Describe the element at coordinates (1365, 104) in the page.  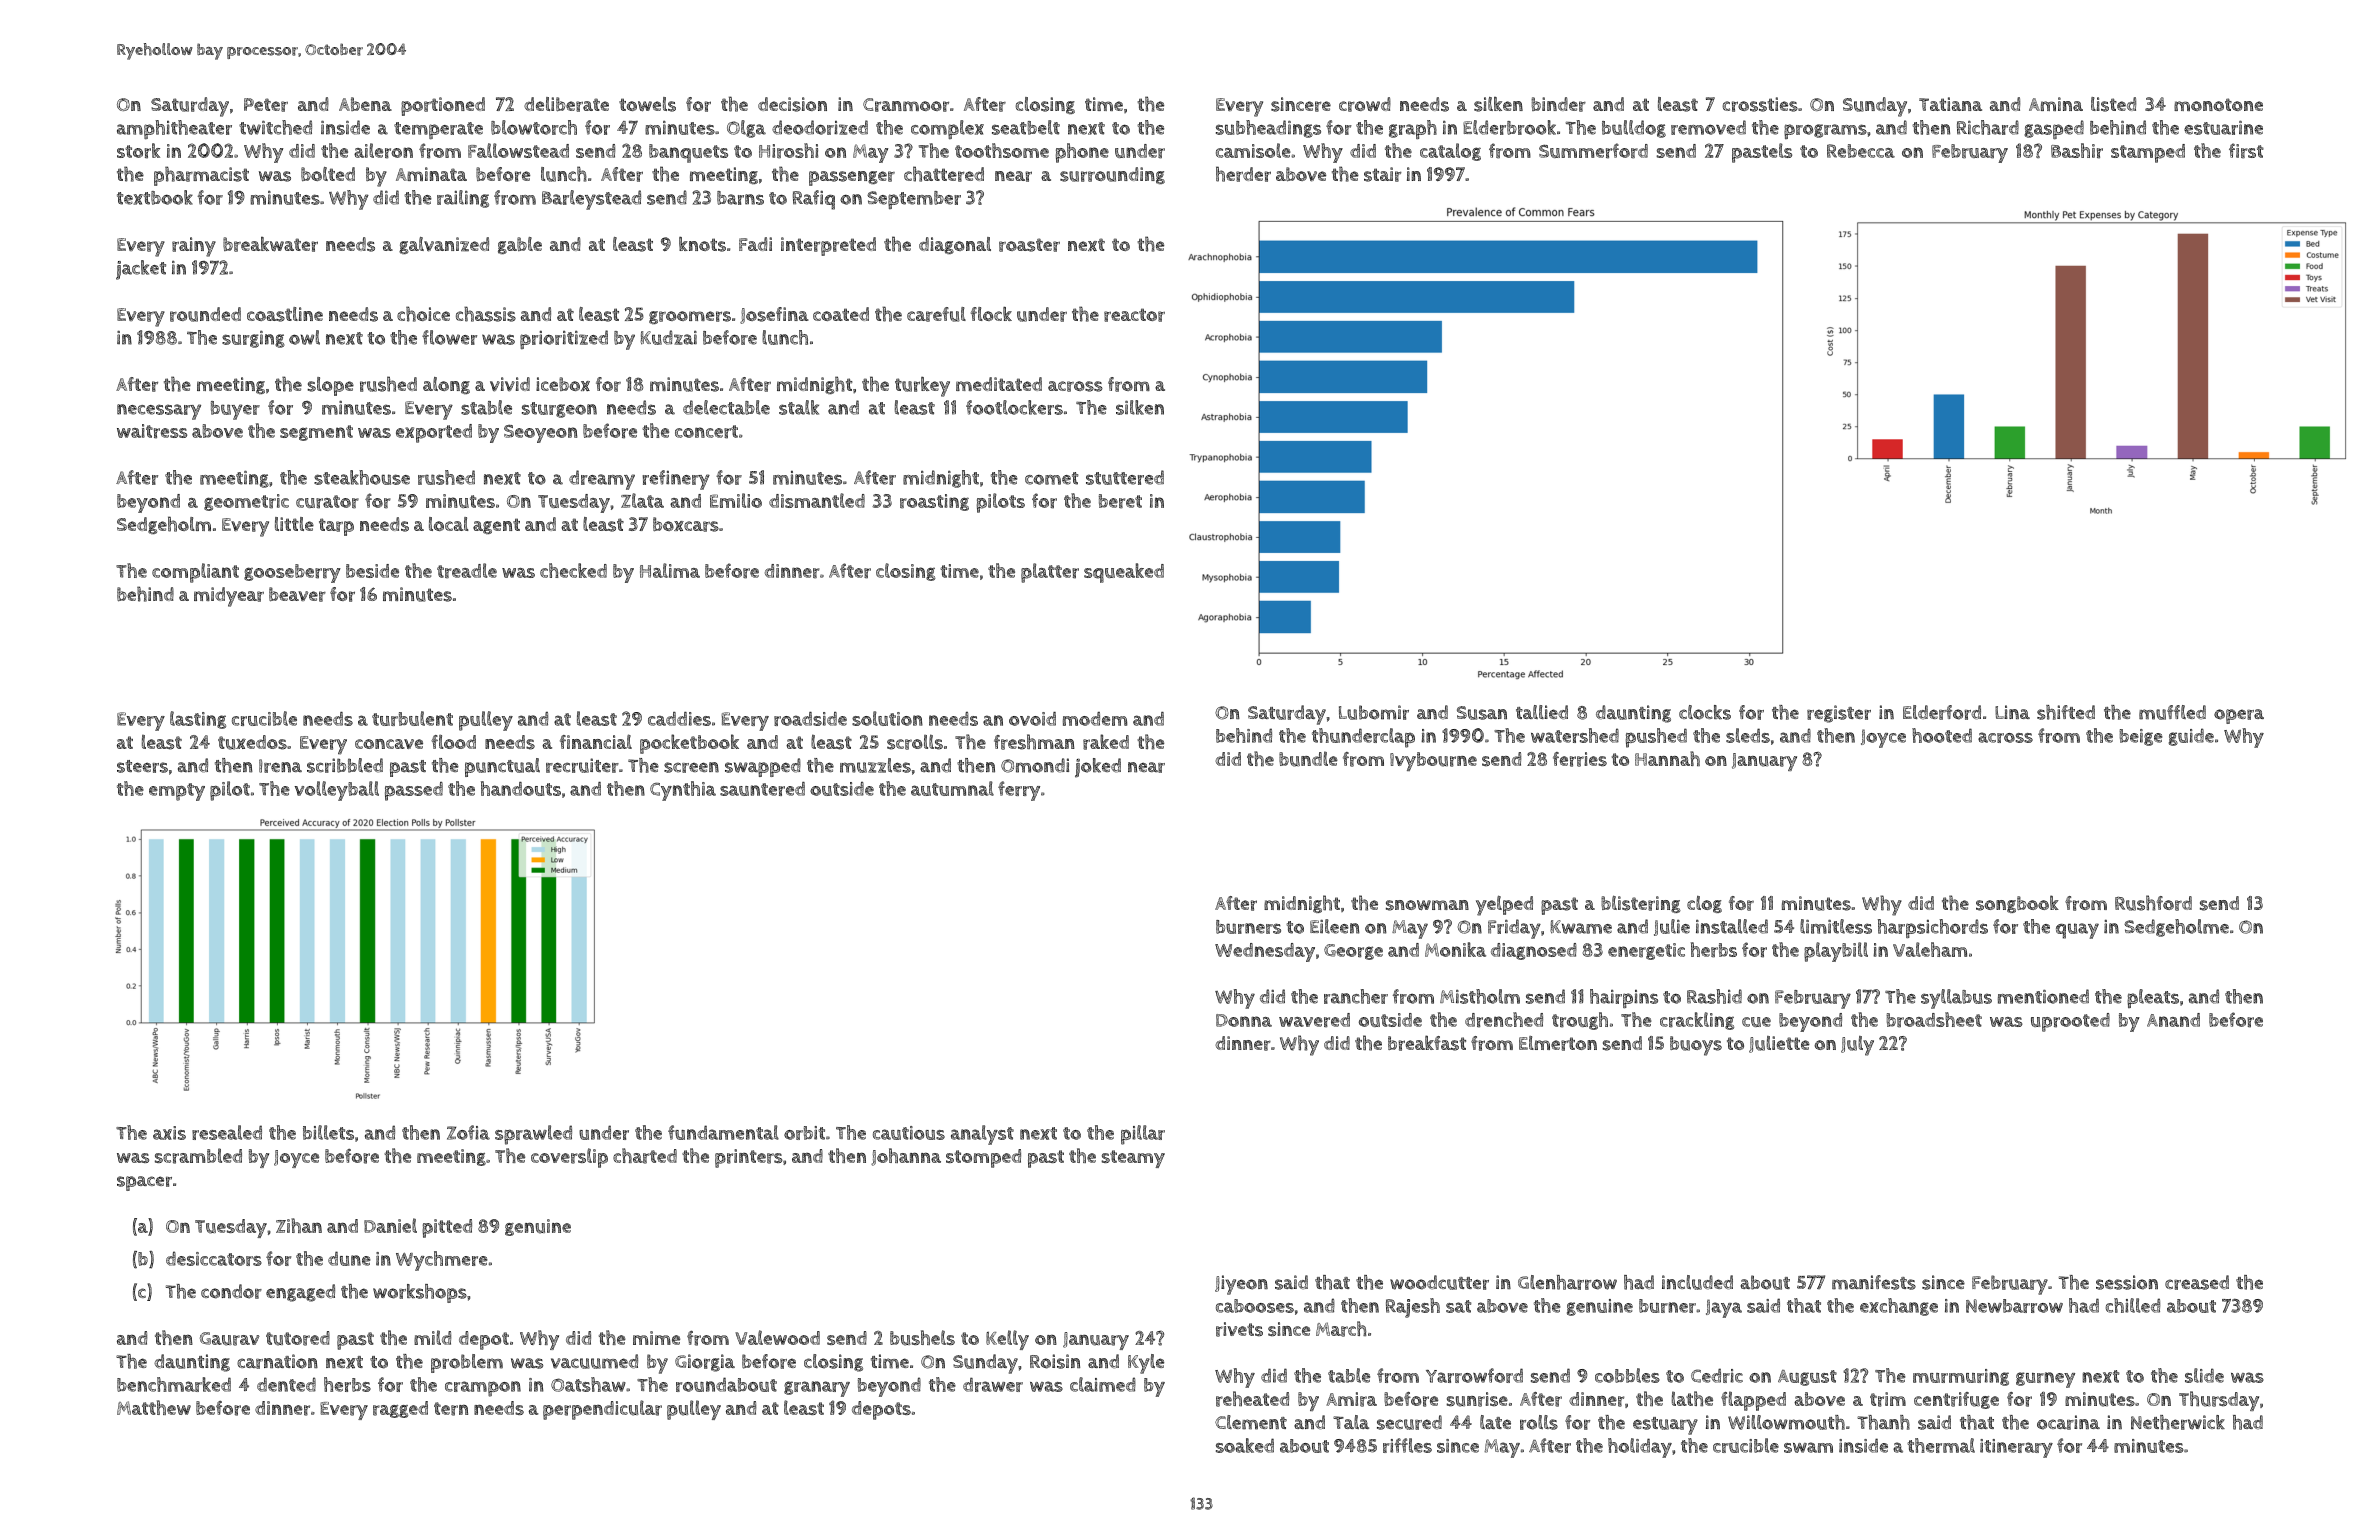
I see `crowd` at that location.
